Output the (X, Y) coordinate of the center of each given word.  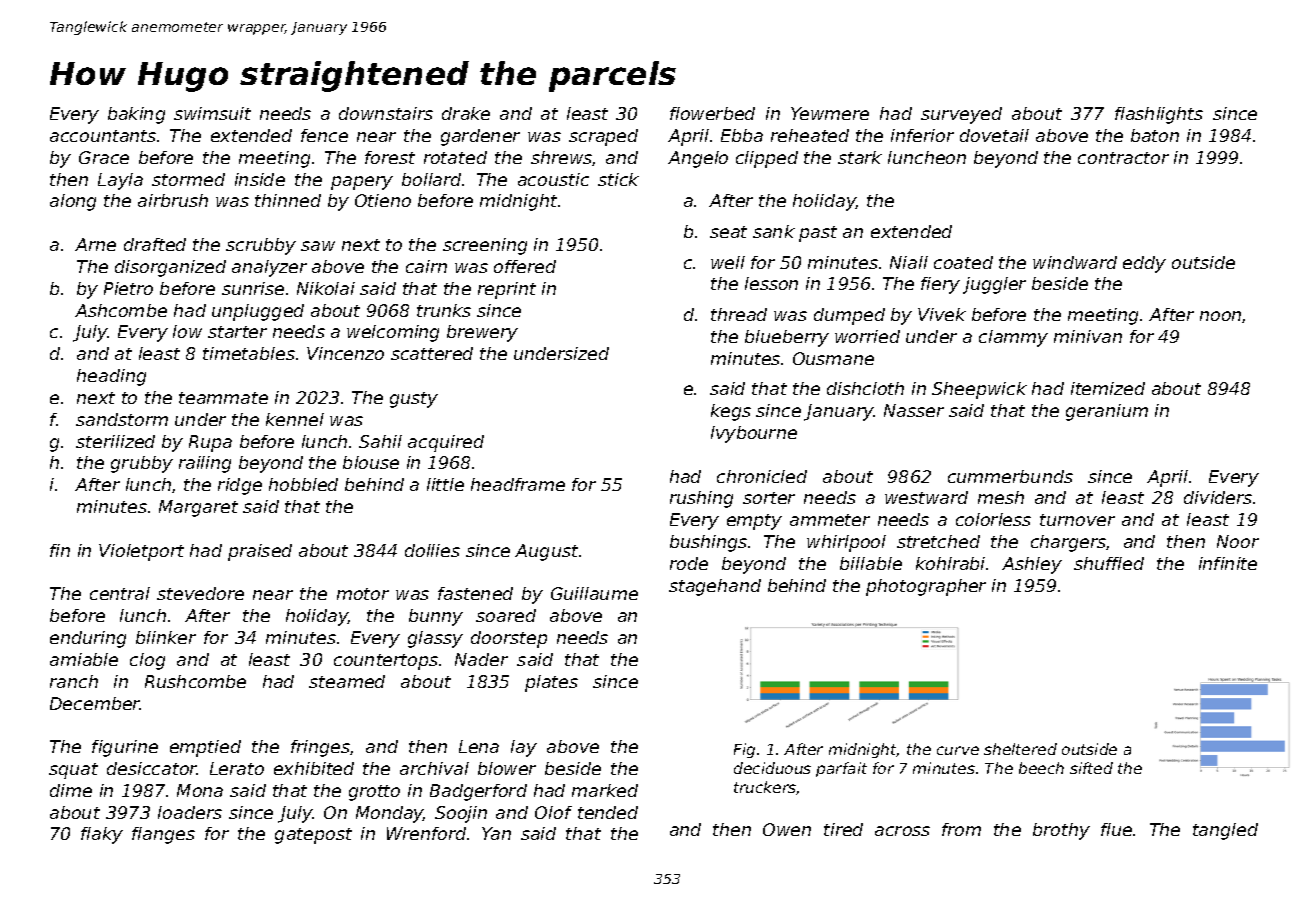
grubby (142, 464)
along (73, 202)
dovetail (994, 135)
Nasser (914, 410)
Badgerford (478, 792)
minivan (1088, 336)
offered (525, 266)
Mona (200, 790)
